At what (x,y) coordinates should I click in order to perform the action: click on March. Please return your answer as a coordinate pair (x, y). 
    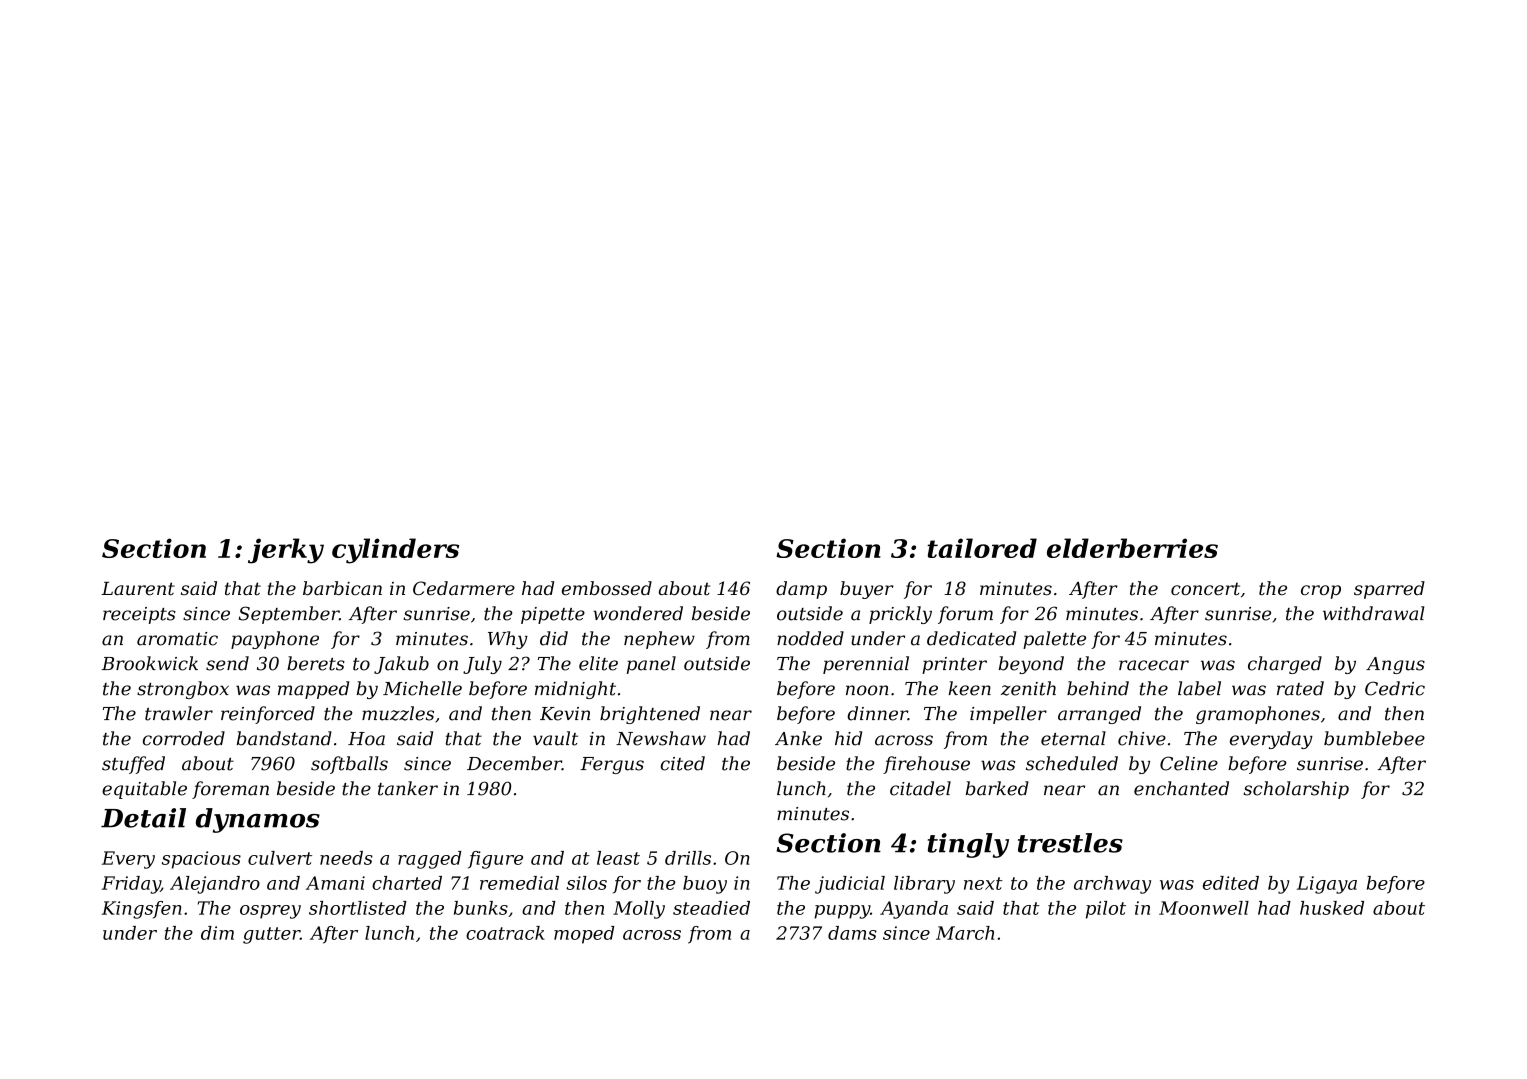
    Looking at the image, I should click on (965, 933).
